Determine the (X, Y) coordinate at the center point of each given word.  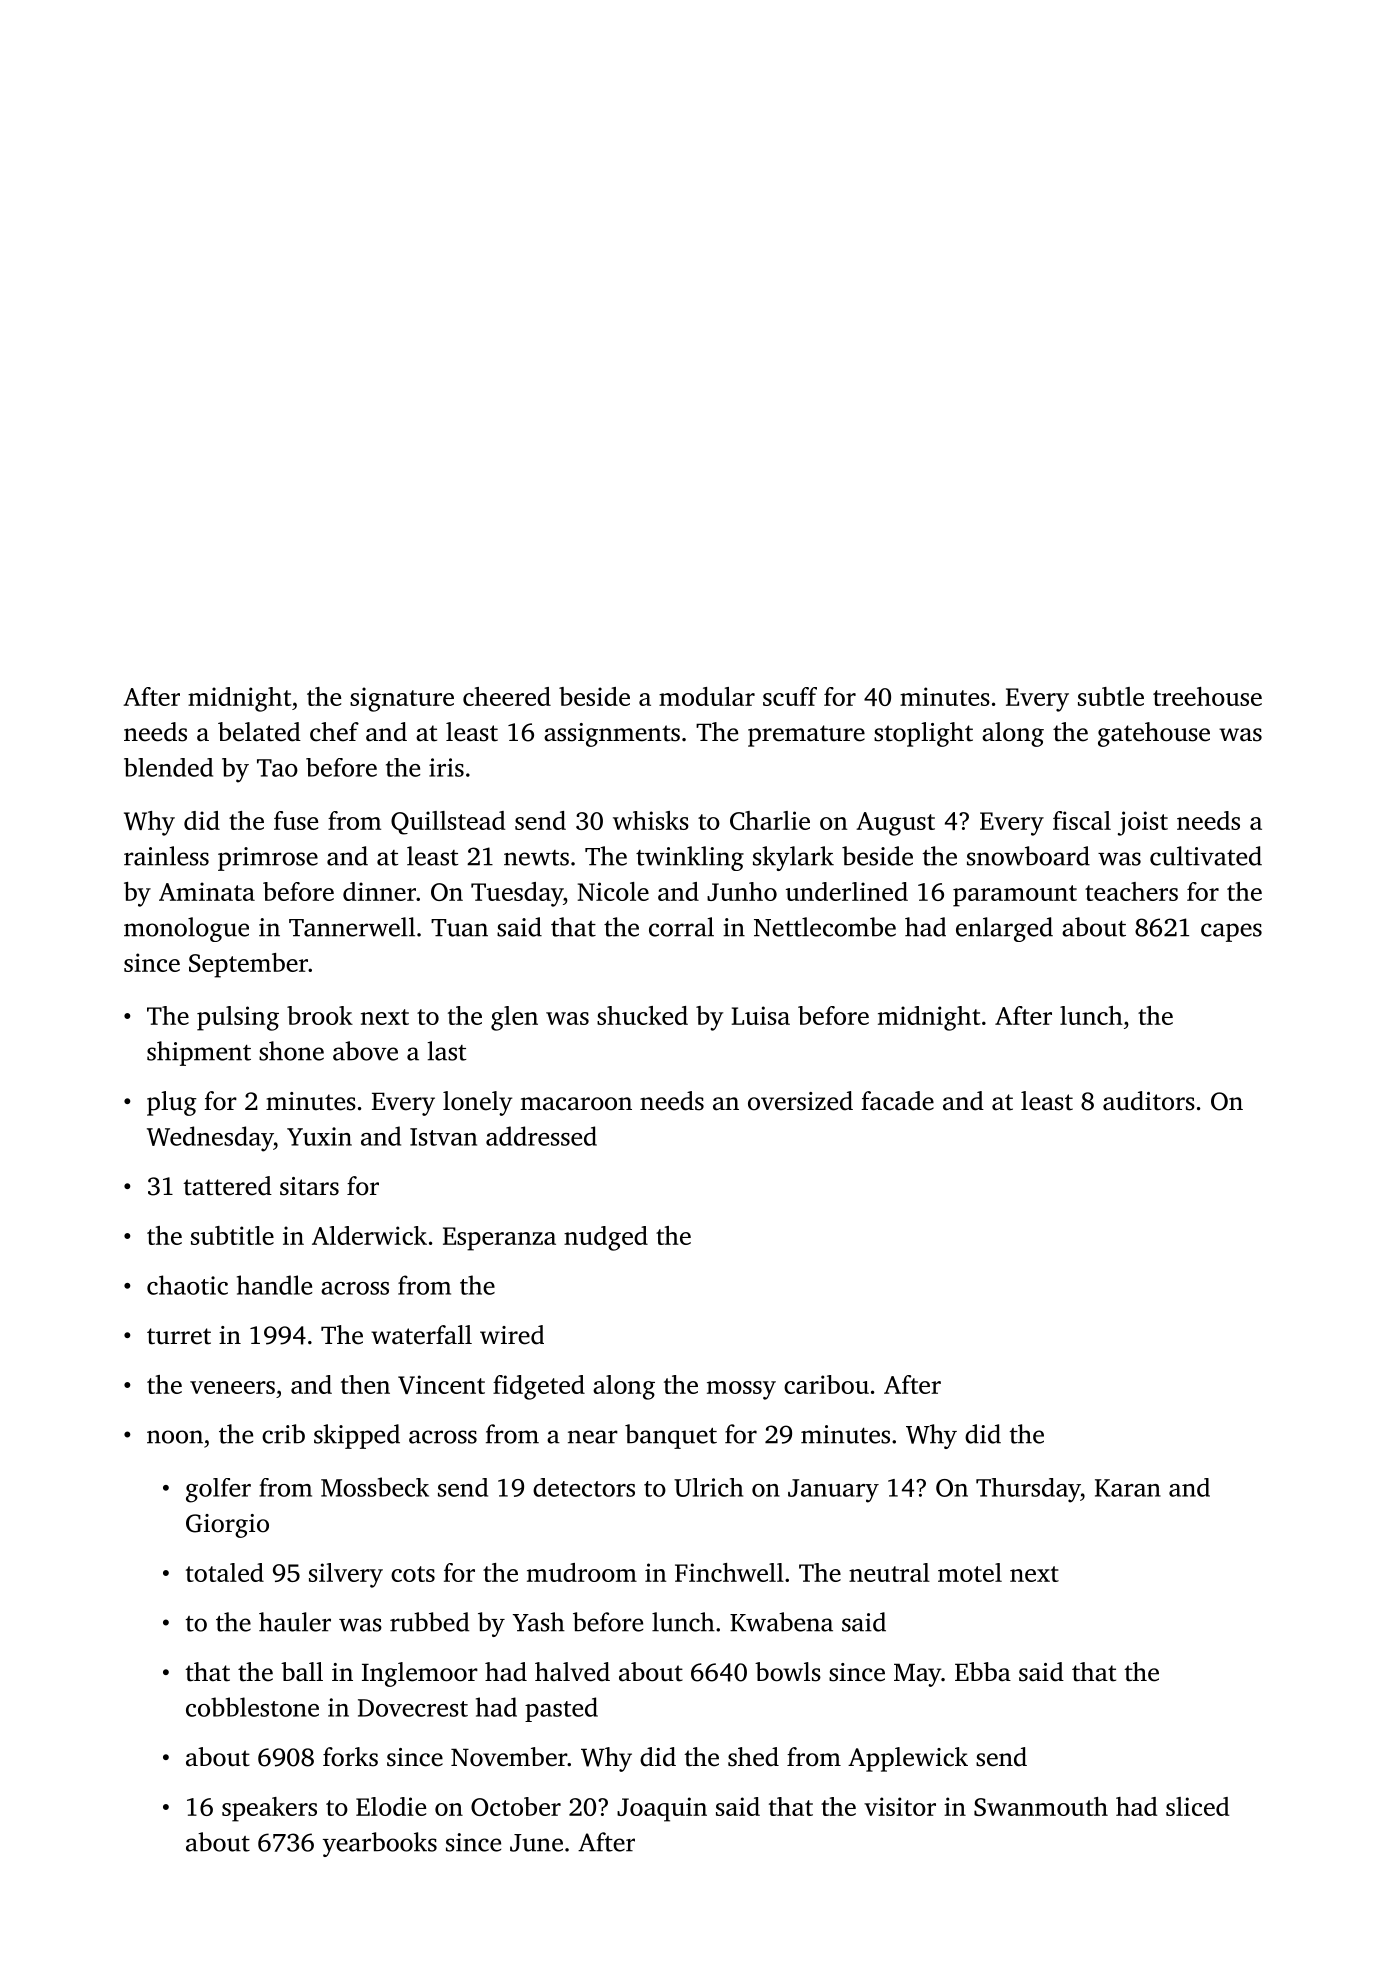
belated (259, 732)
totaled (225, 1572)
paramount (1015, 896)
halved (572, 1672)
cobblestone (252, 1707)
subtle (1111, 696)
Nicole (613, 891)
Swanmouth (1041, 1806)
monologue (186, 929)
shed (753, 1757)
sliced (1197, 1806)
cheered (507, 696)
